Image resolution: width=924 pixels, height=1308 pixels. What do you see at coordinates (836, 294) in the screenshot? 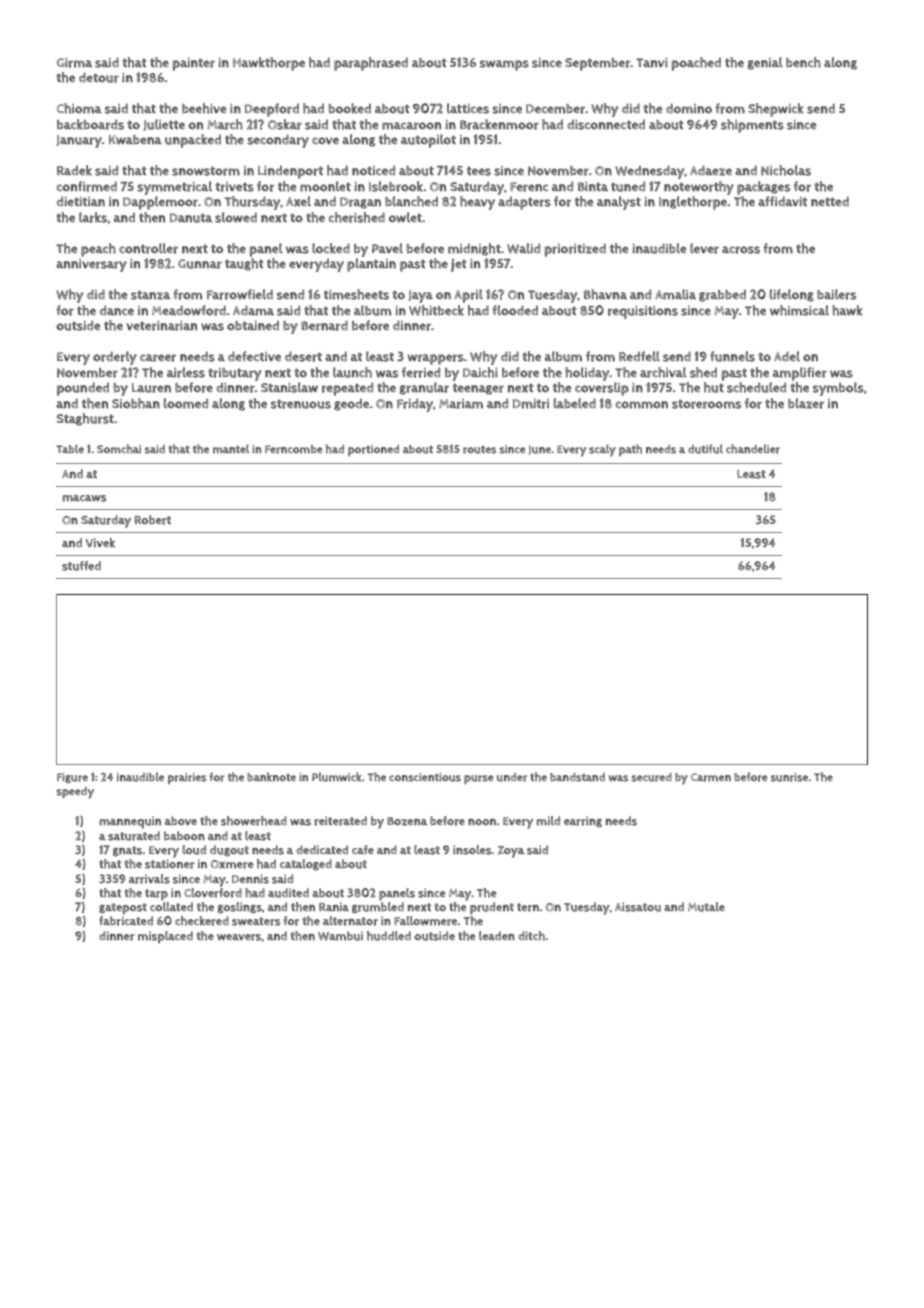
I see `bailers` at bounding box center [836, 294].
